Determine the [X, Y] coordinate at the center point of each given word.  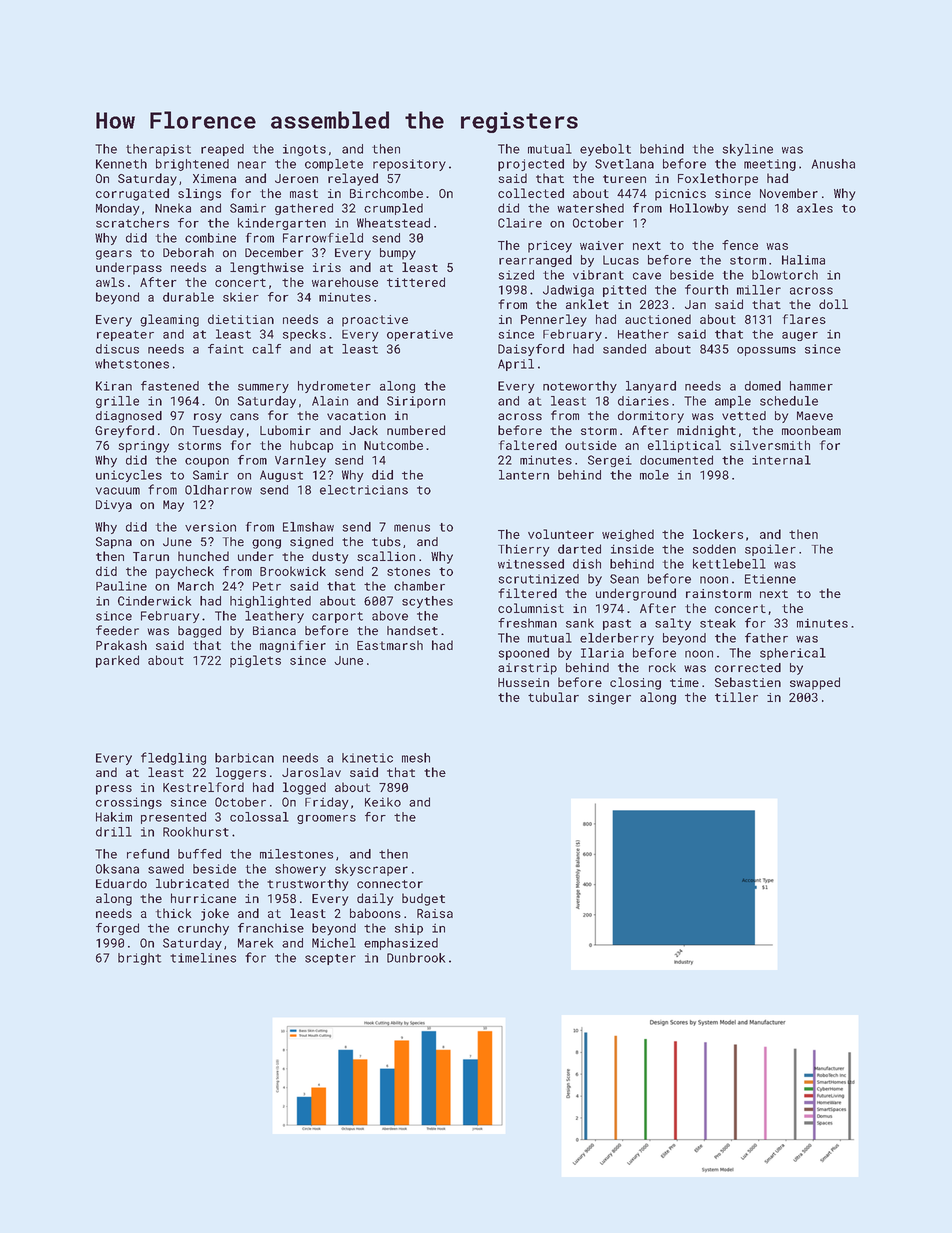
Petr [267, 586]
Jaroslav [311, 772]
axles [815, 208]
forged [117, 929]
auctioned [658, 319]
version [210, 527]
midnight [706, 431]
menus [412, 528]
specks [304, 335]
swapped [815, 683]
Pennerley [554, 320]
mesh [416, 758]
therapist [158, 150]
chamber [419, 586]
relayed [353, 179]
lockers [718, 534]
